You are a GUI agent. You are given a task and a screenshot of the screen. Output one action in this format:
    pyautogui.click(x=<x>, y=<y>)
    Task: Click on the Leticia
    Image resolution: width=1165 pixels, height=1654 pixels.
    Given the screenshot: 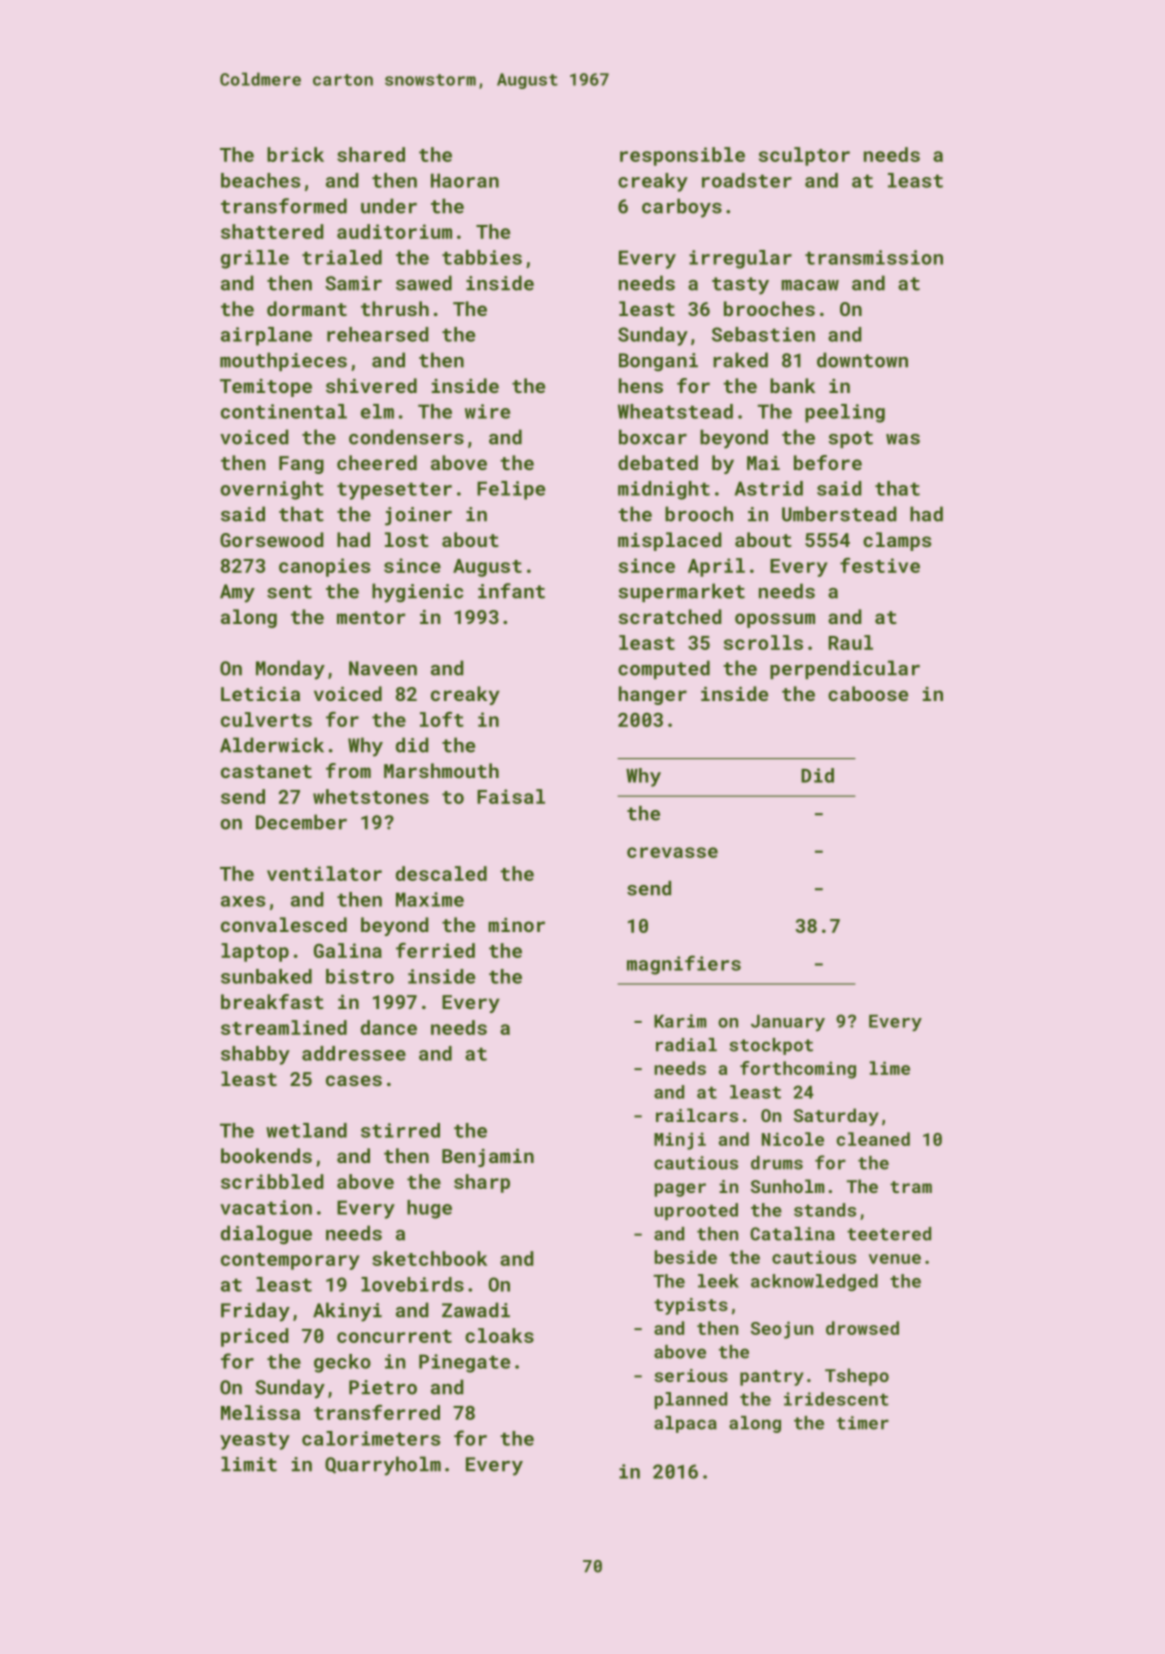 What is the action you would take?
    pyautogui.click(x=260, y=693)
